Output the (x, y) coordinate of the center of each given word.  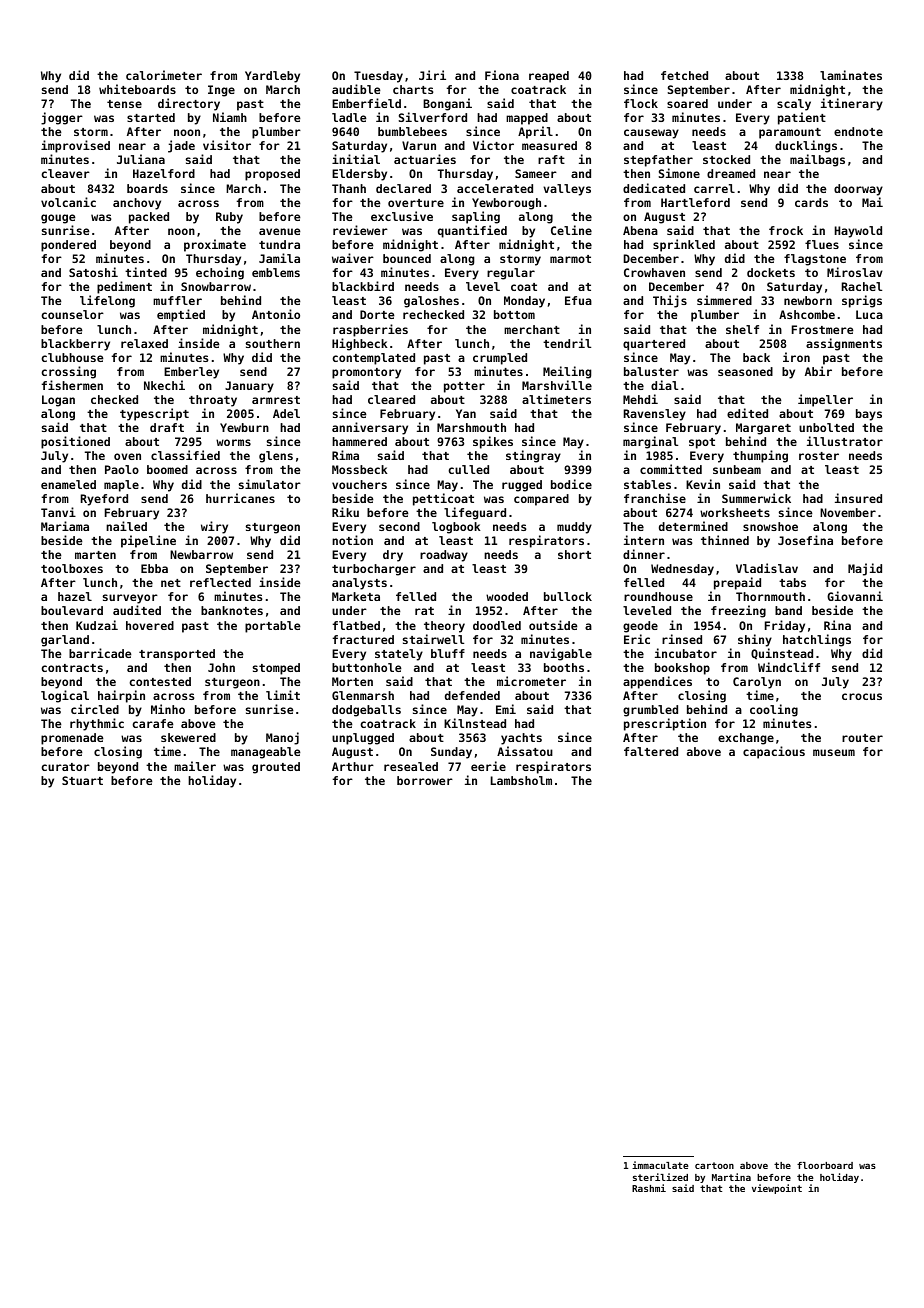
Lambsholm (521, 780)
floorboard (825, 1165)
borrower (425, 780)
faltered (651, 751)
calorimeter (164, 75)
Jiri (432, 75)
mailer (195, 766)
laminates (851, 75)
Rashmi (649, 1188)
